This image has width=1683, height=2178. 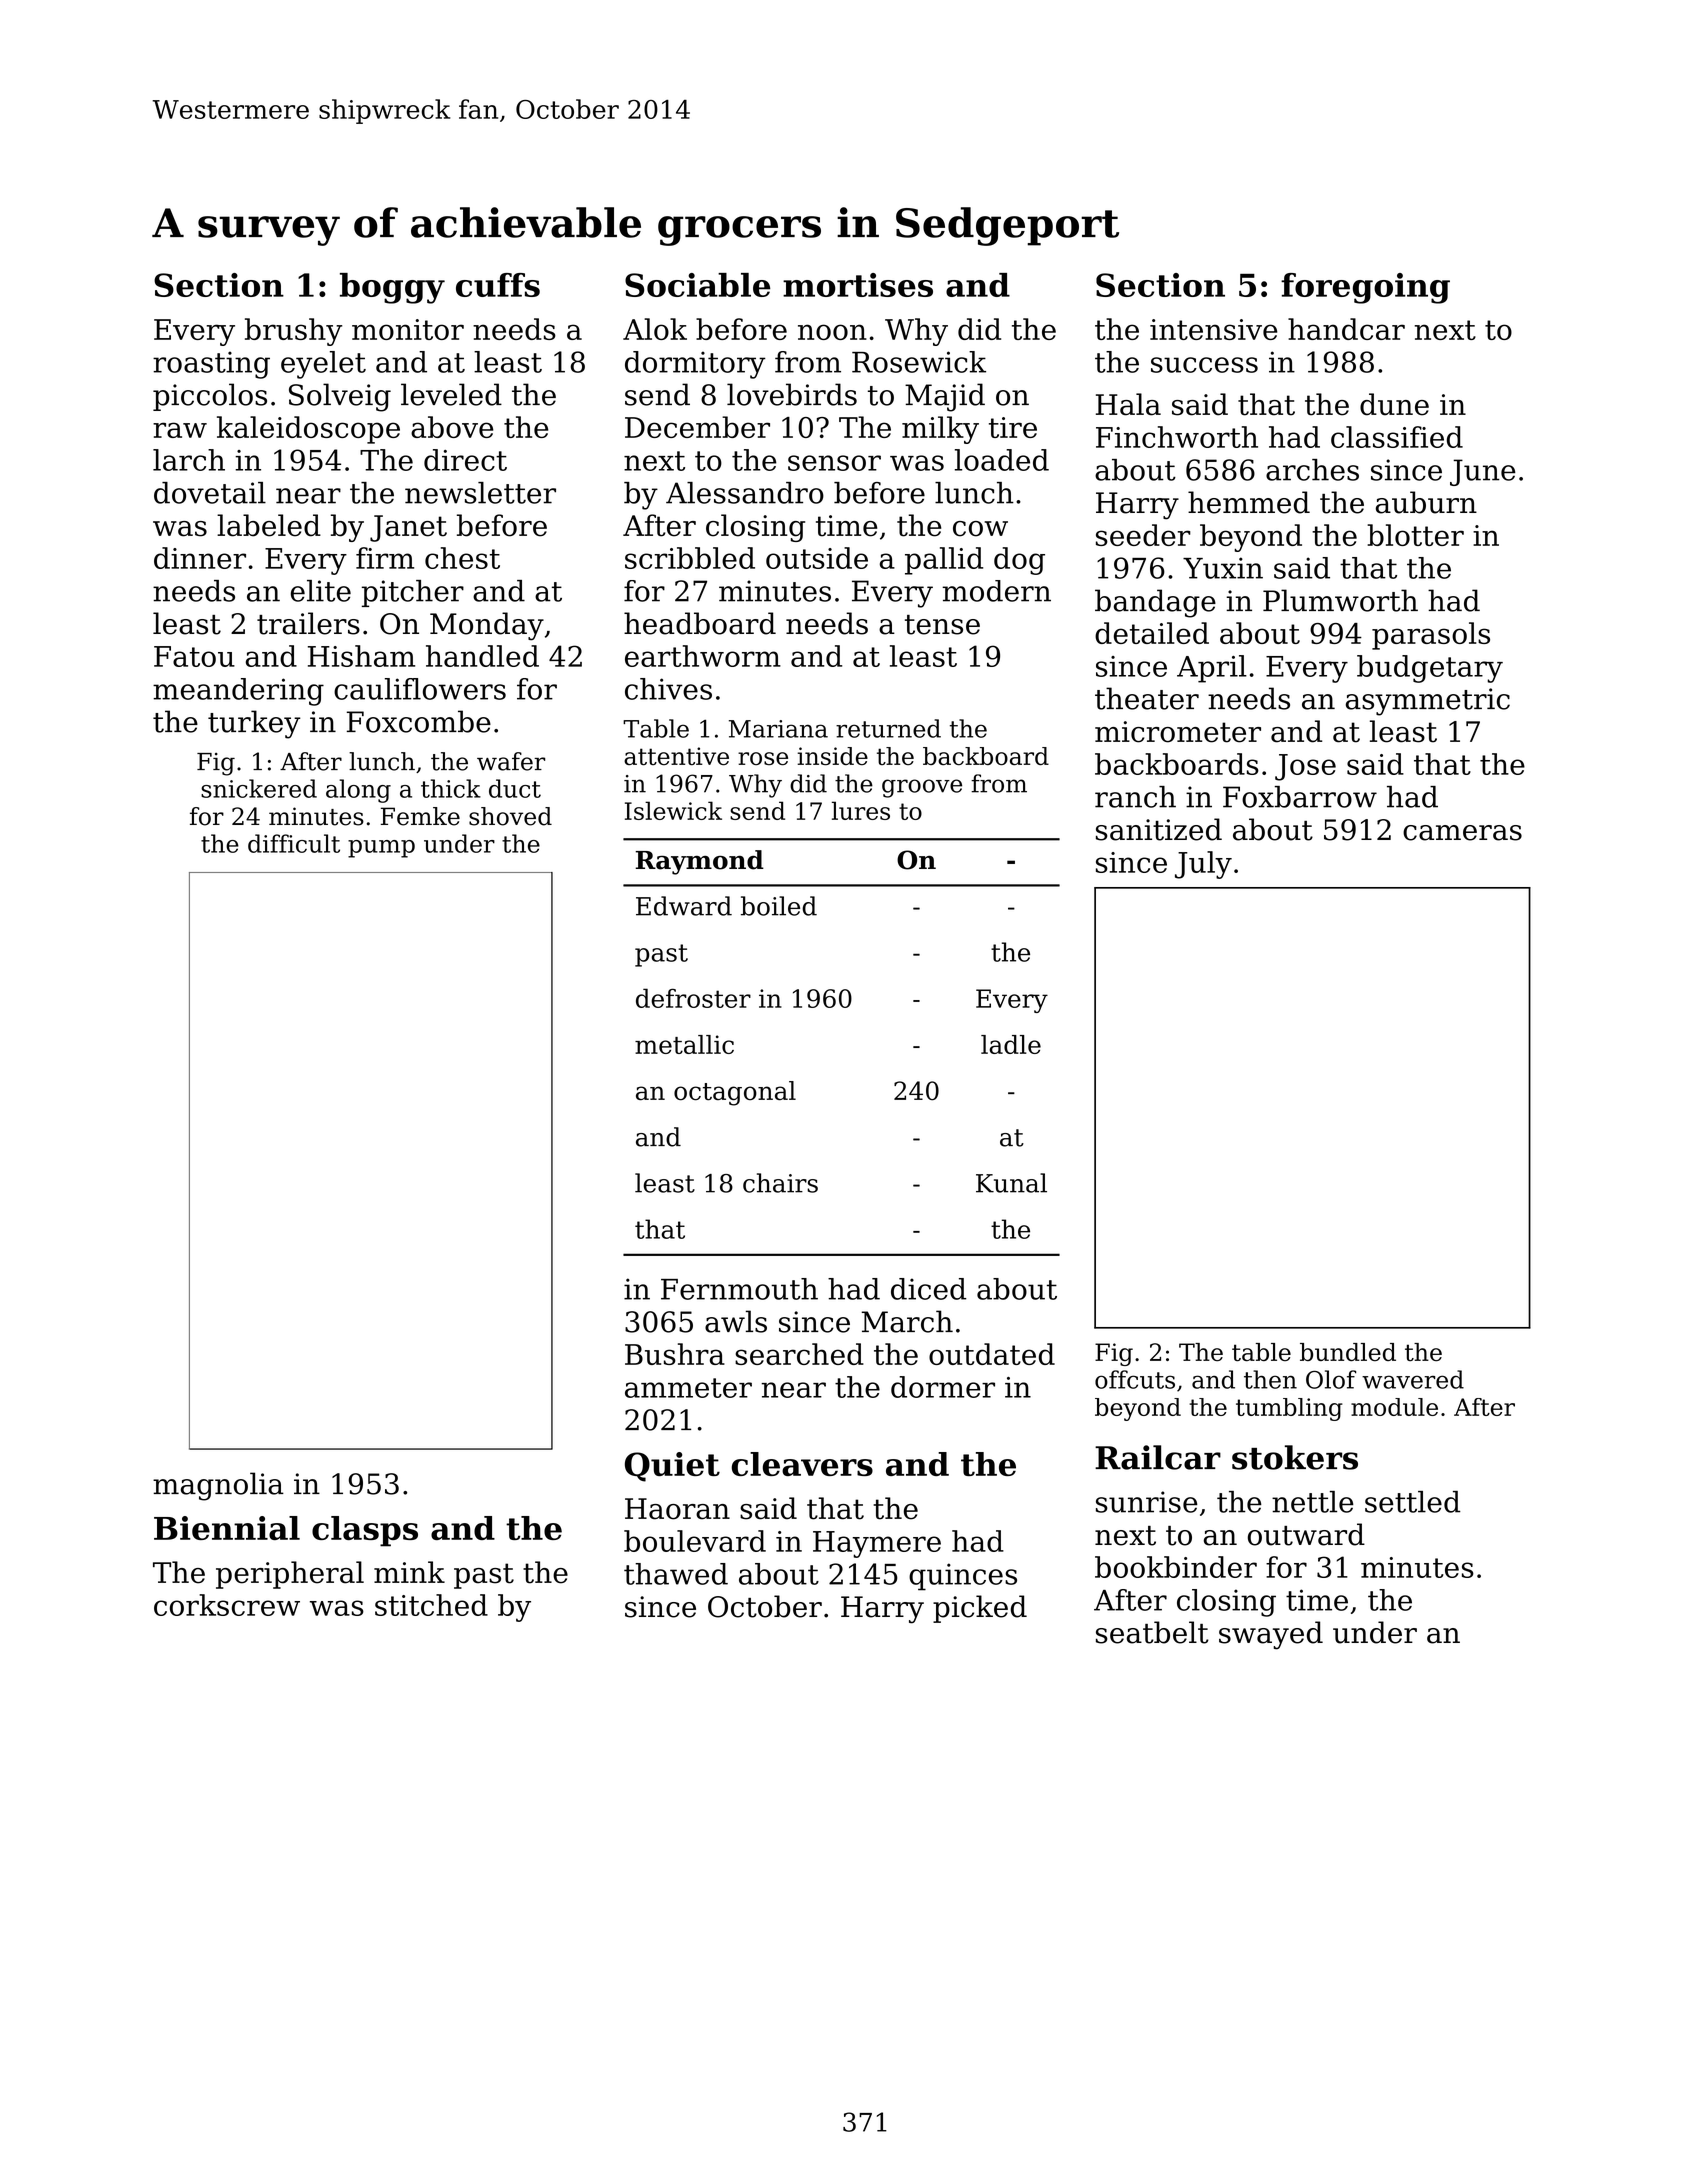 I want to click on dog, so click(x=1019, y=561).
